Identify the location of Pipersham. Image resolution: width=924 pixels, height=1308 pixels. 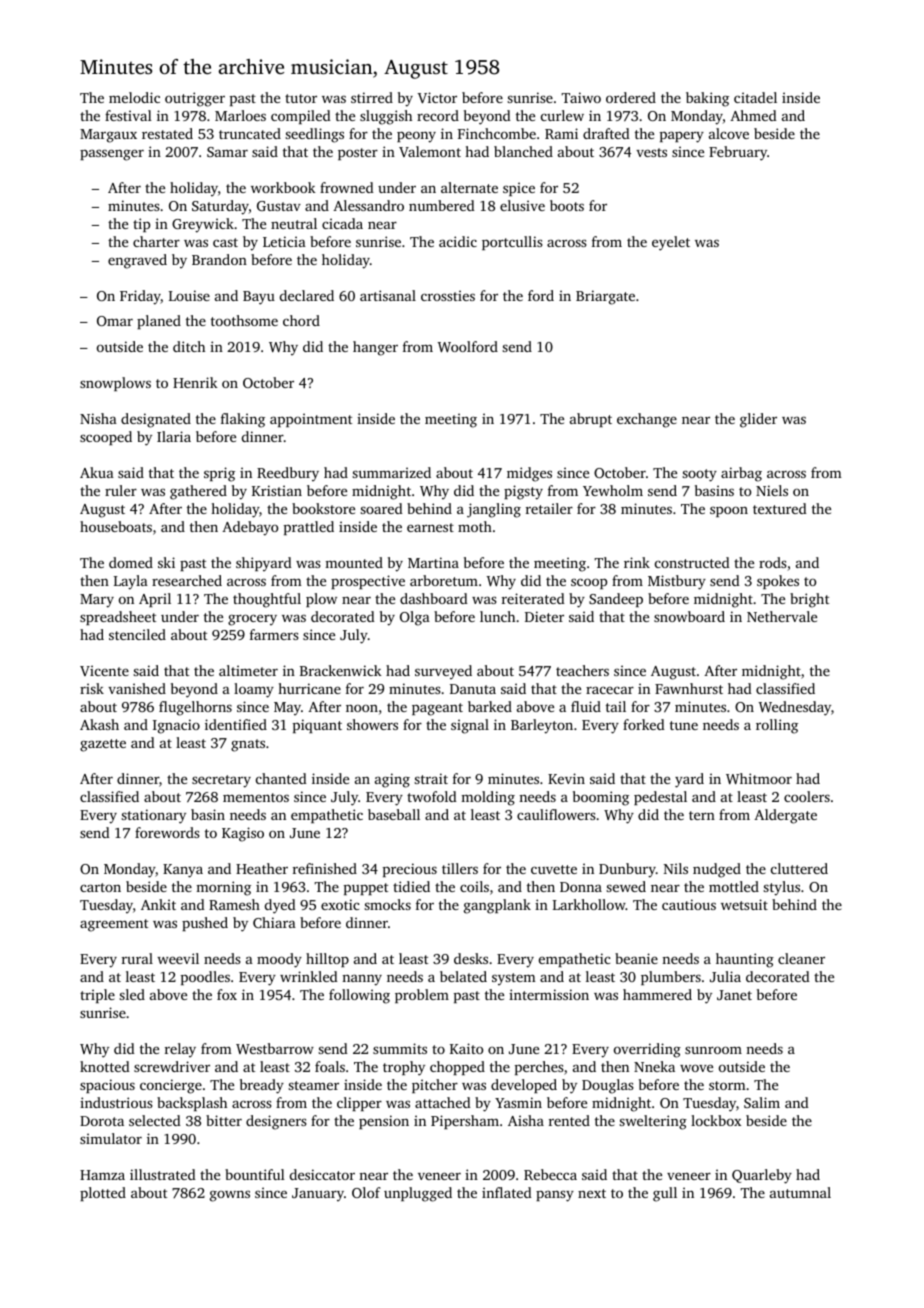
(465, 1122).
